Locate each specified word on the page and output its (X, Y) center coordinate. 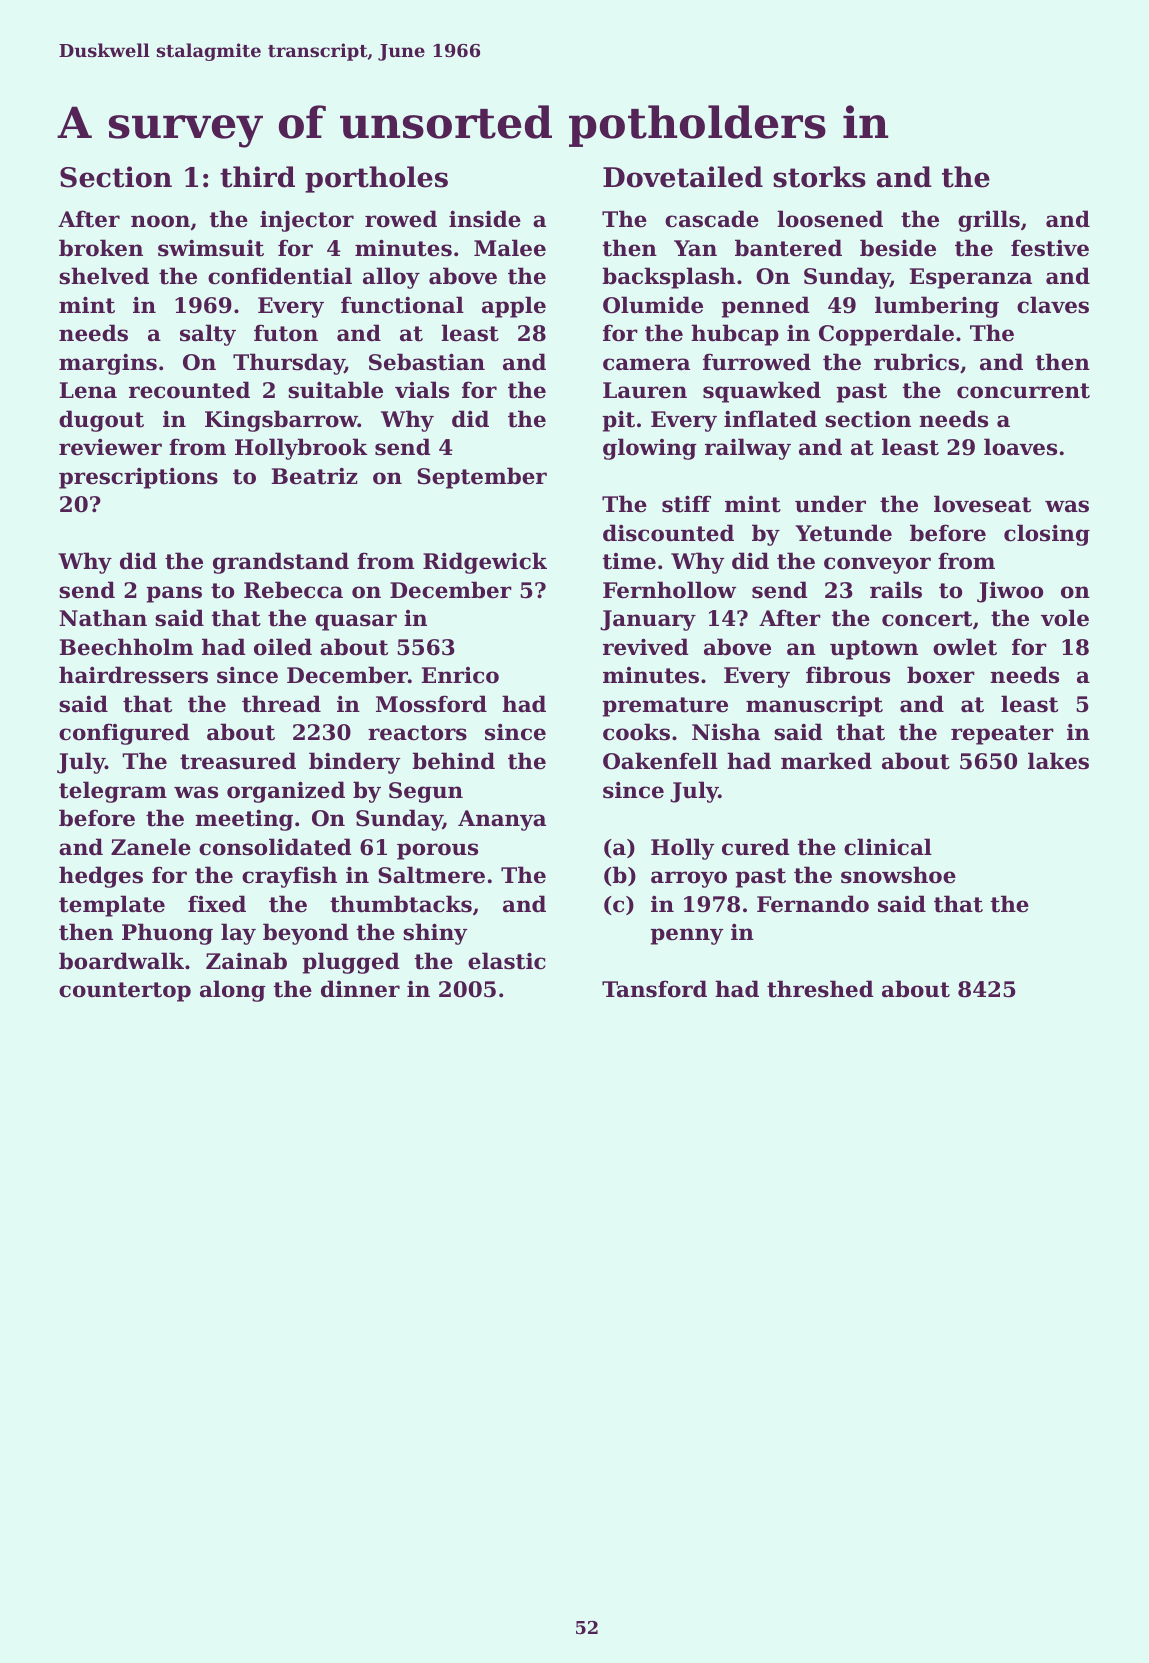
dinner (360, 989)
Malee (510, 248)
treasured (238, 761)
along (233, 991)
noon (160, 221)
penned (765, 307)
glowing (650, 449)
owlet (965, 647)
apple (514, 307)
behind (453, 761)
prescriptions (138, 478)
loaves (1020, 447)
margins (108, 364)
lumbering (937, 307)
